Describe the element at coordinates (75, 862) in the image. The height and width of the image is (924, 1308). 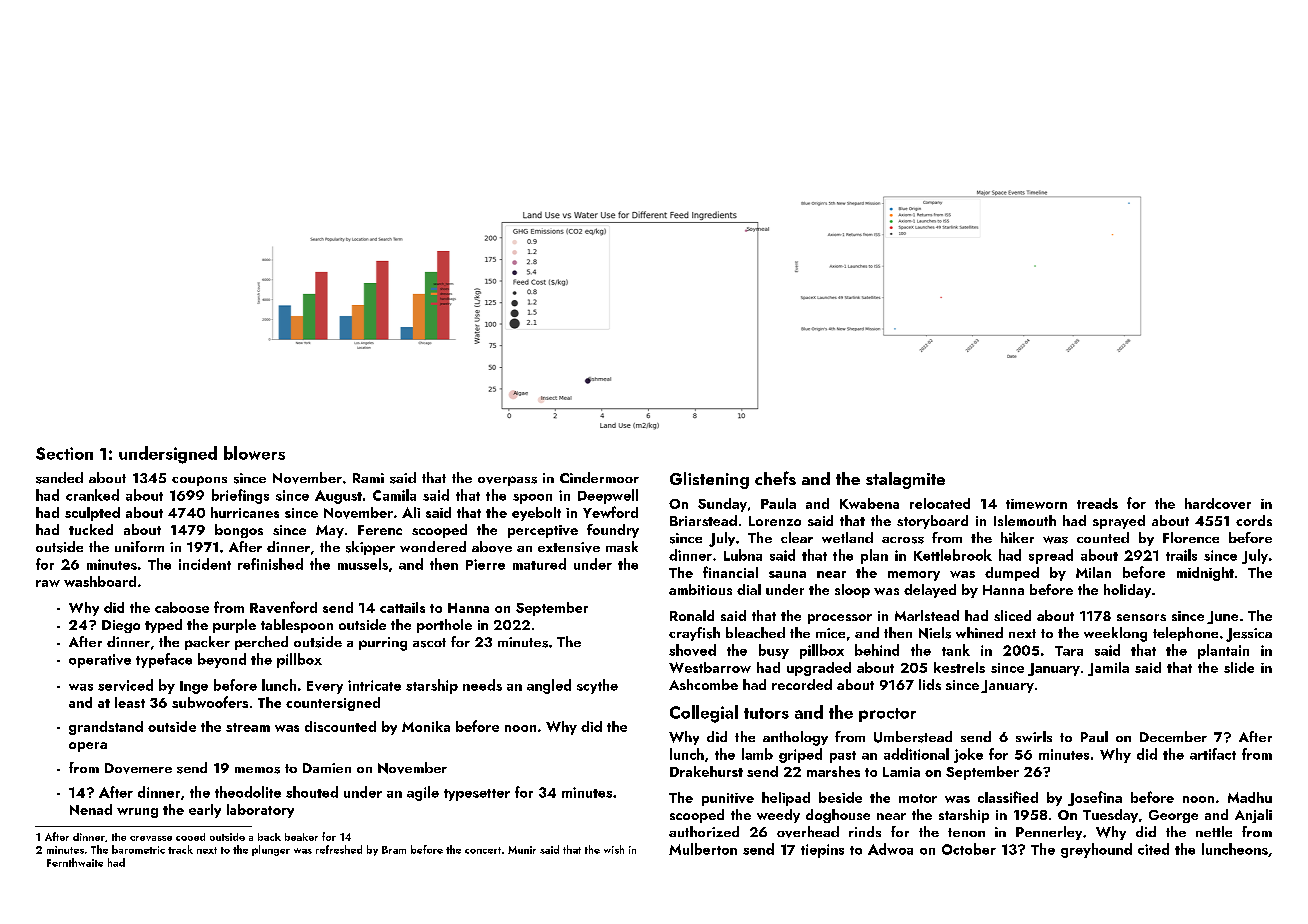
I see `Fernthwaite` at that location.
